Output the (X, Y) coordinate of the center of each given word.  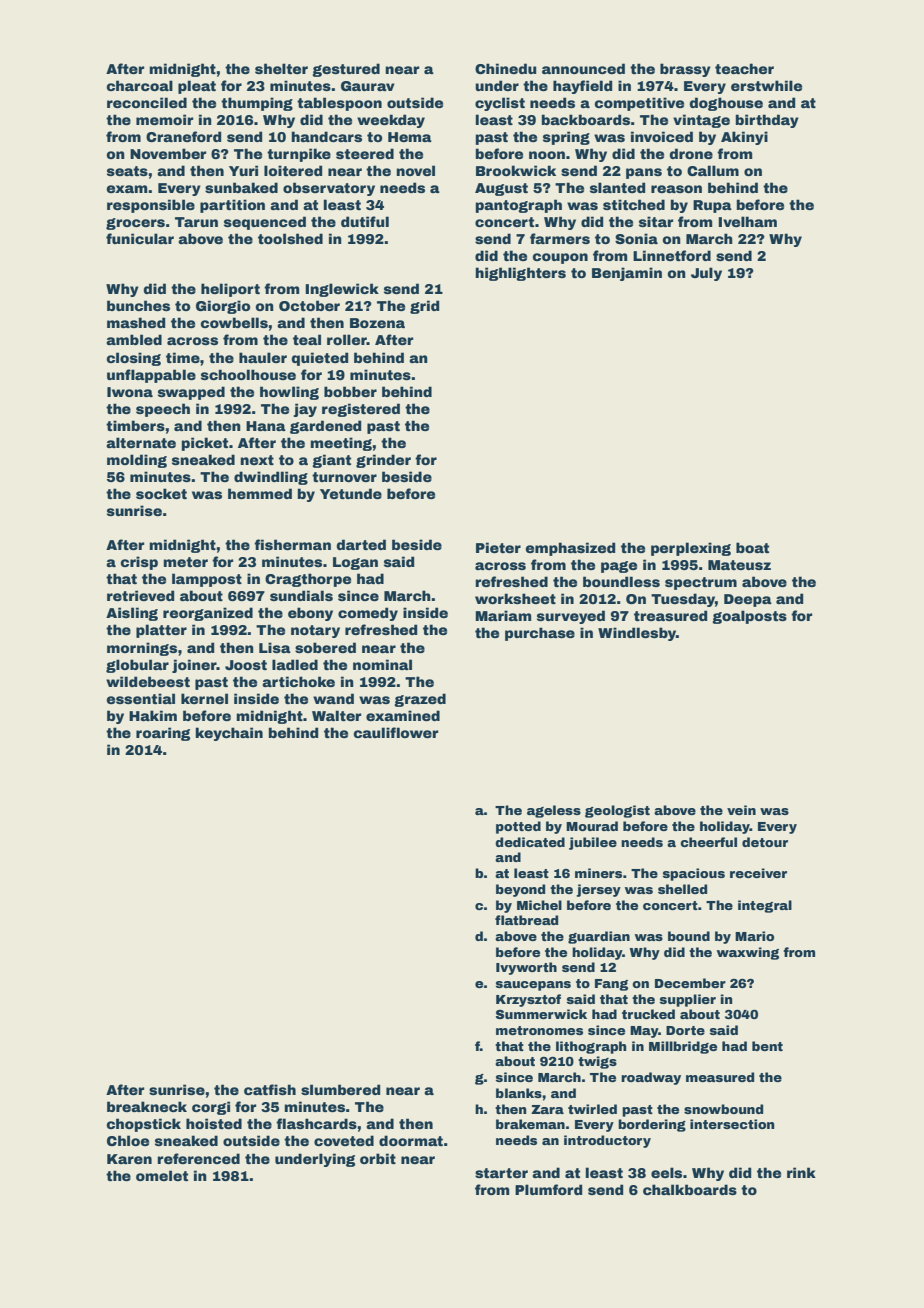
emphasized (570, 549)
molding (137, 461)
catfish (270, 1089)
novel (415, 170)
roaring (163, 734)
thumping (257, 104)
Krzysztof (528, 1000)
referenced (198, 1158)
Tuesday (683, 600)
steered (365, 153)
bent (767, 1046)
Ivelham (747, 221)
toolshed (290, 238)
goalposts (749, 617)
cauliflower (396, 732)
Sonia (636, 238)
